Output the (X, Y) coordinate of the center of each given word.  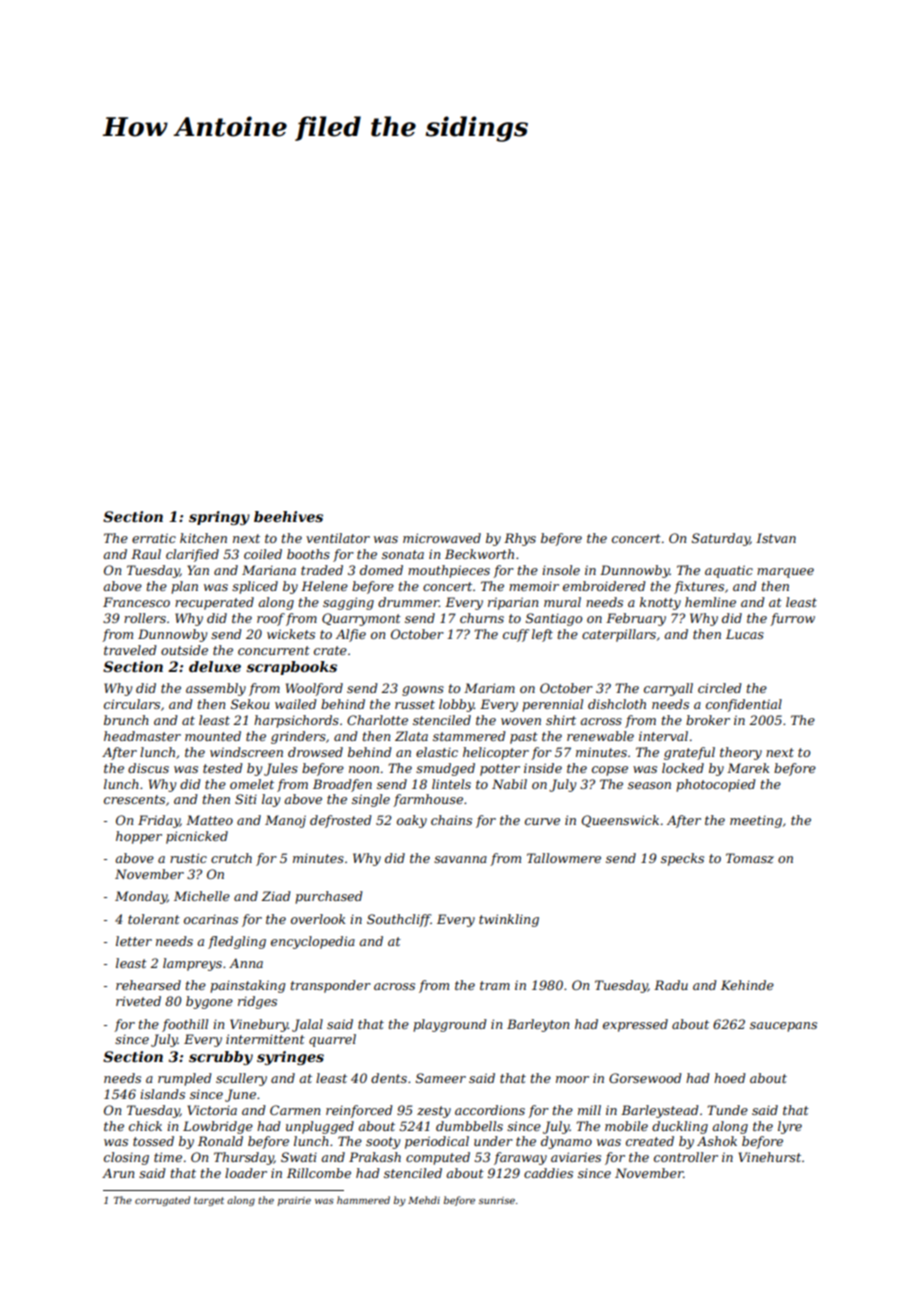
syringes (290, 1058)
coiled (263, 554)
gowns (423, 691)
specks (682, 859)
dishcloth (617, 704)
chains (451, 820)
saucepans (783, 1027)
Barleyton (538, 1025)
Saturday (721, 539)
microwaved (442, 538)
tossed (153, 1141)
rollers (145, 618)
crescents (134, 799)
